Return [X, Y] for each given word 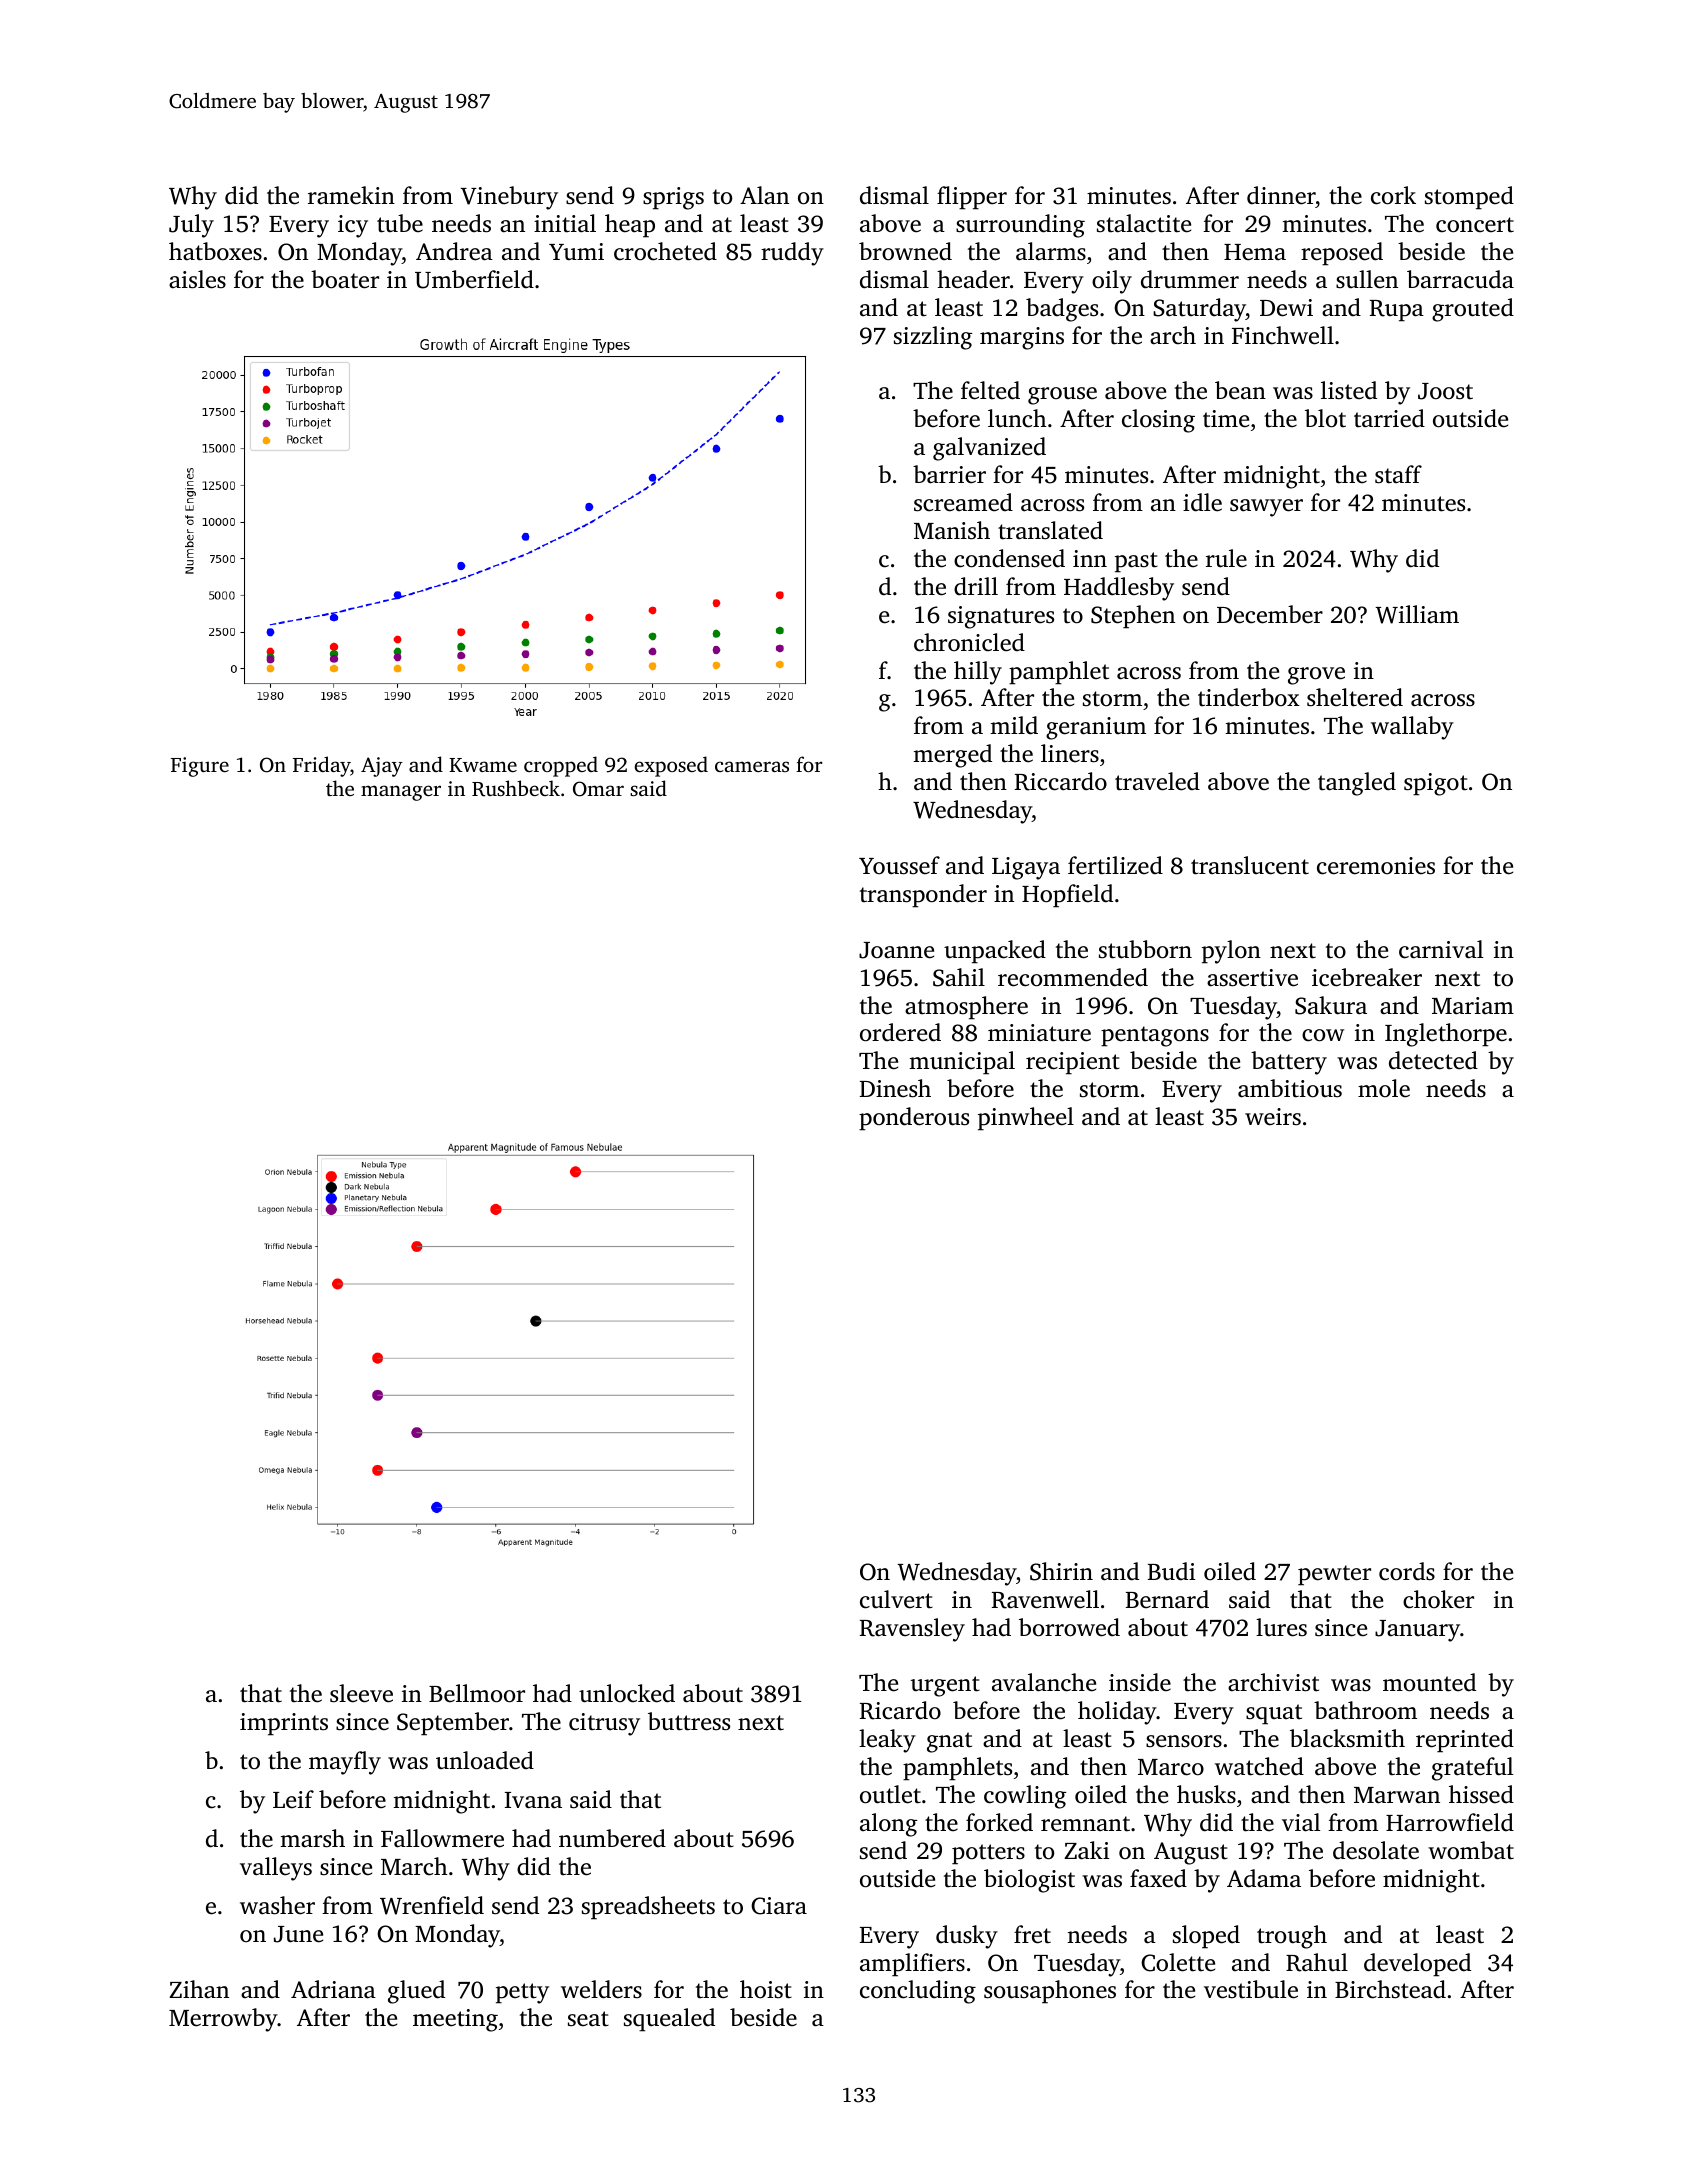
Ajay [382, 767]
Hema [1255, 252]
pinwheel [1026, 1119]
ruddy [792, 254]
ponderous [914, 1119]
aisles [197, 279]
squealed [669, 2020]
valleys [276, 1869]
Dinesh [895, 1088]
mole [1384, 1088]
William [1417, 614]
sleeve [361, 1693]
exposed [671, 766]
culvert [896, 1599]
